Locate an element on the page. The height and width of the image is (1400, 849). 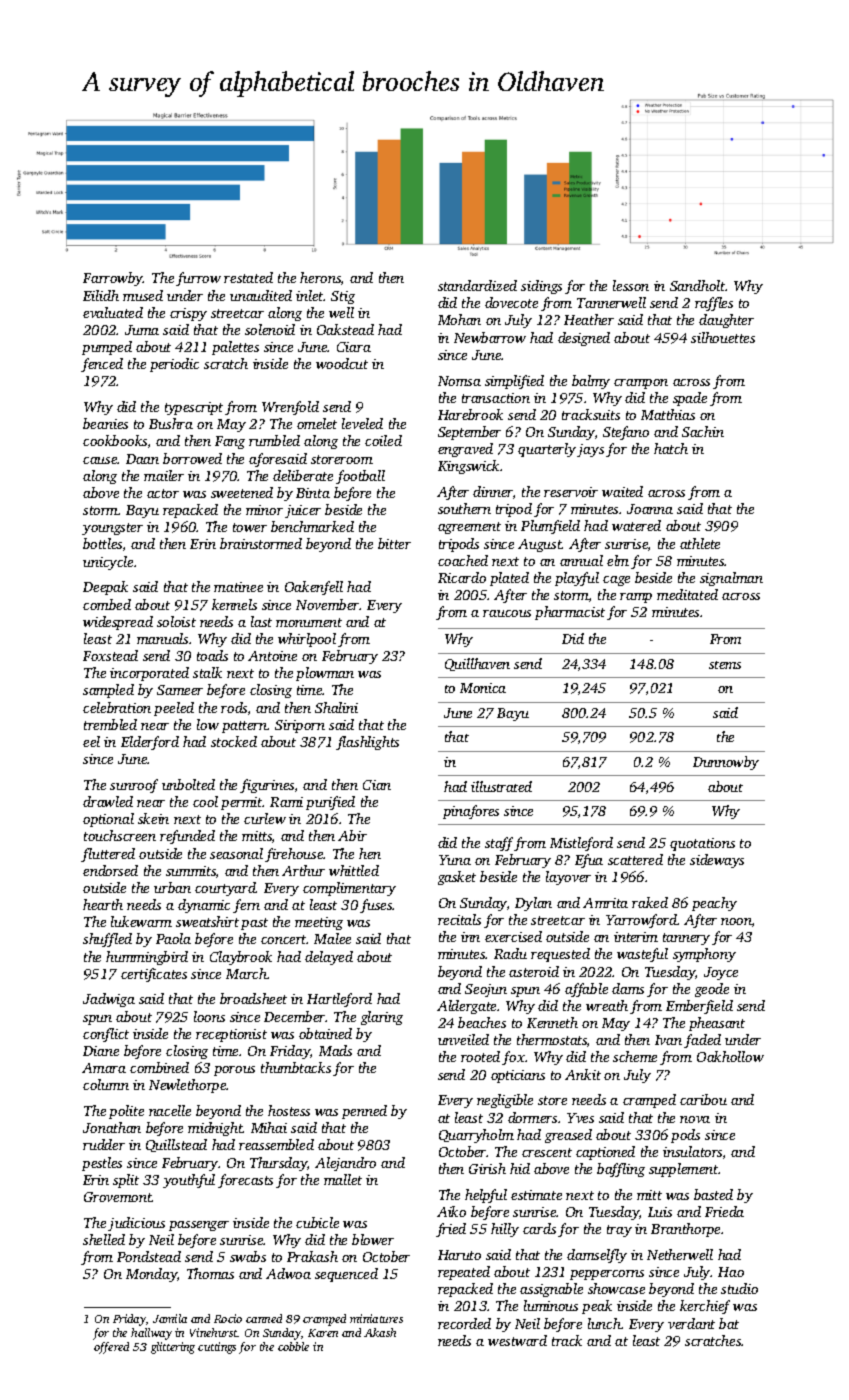
agreement is located at coordinates (469, 528).
